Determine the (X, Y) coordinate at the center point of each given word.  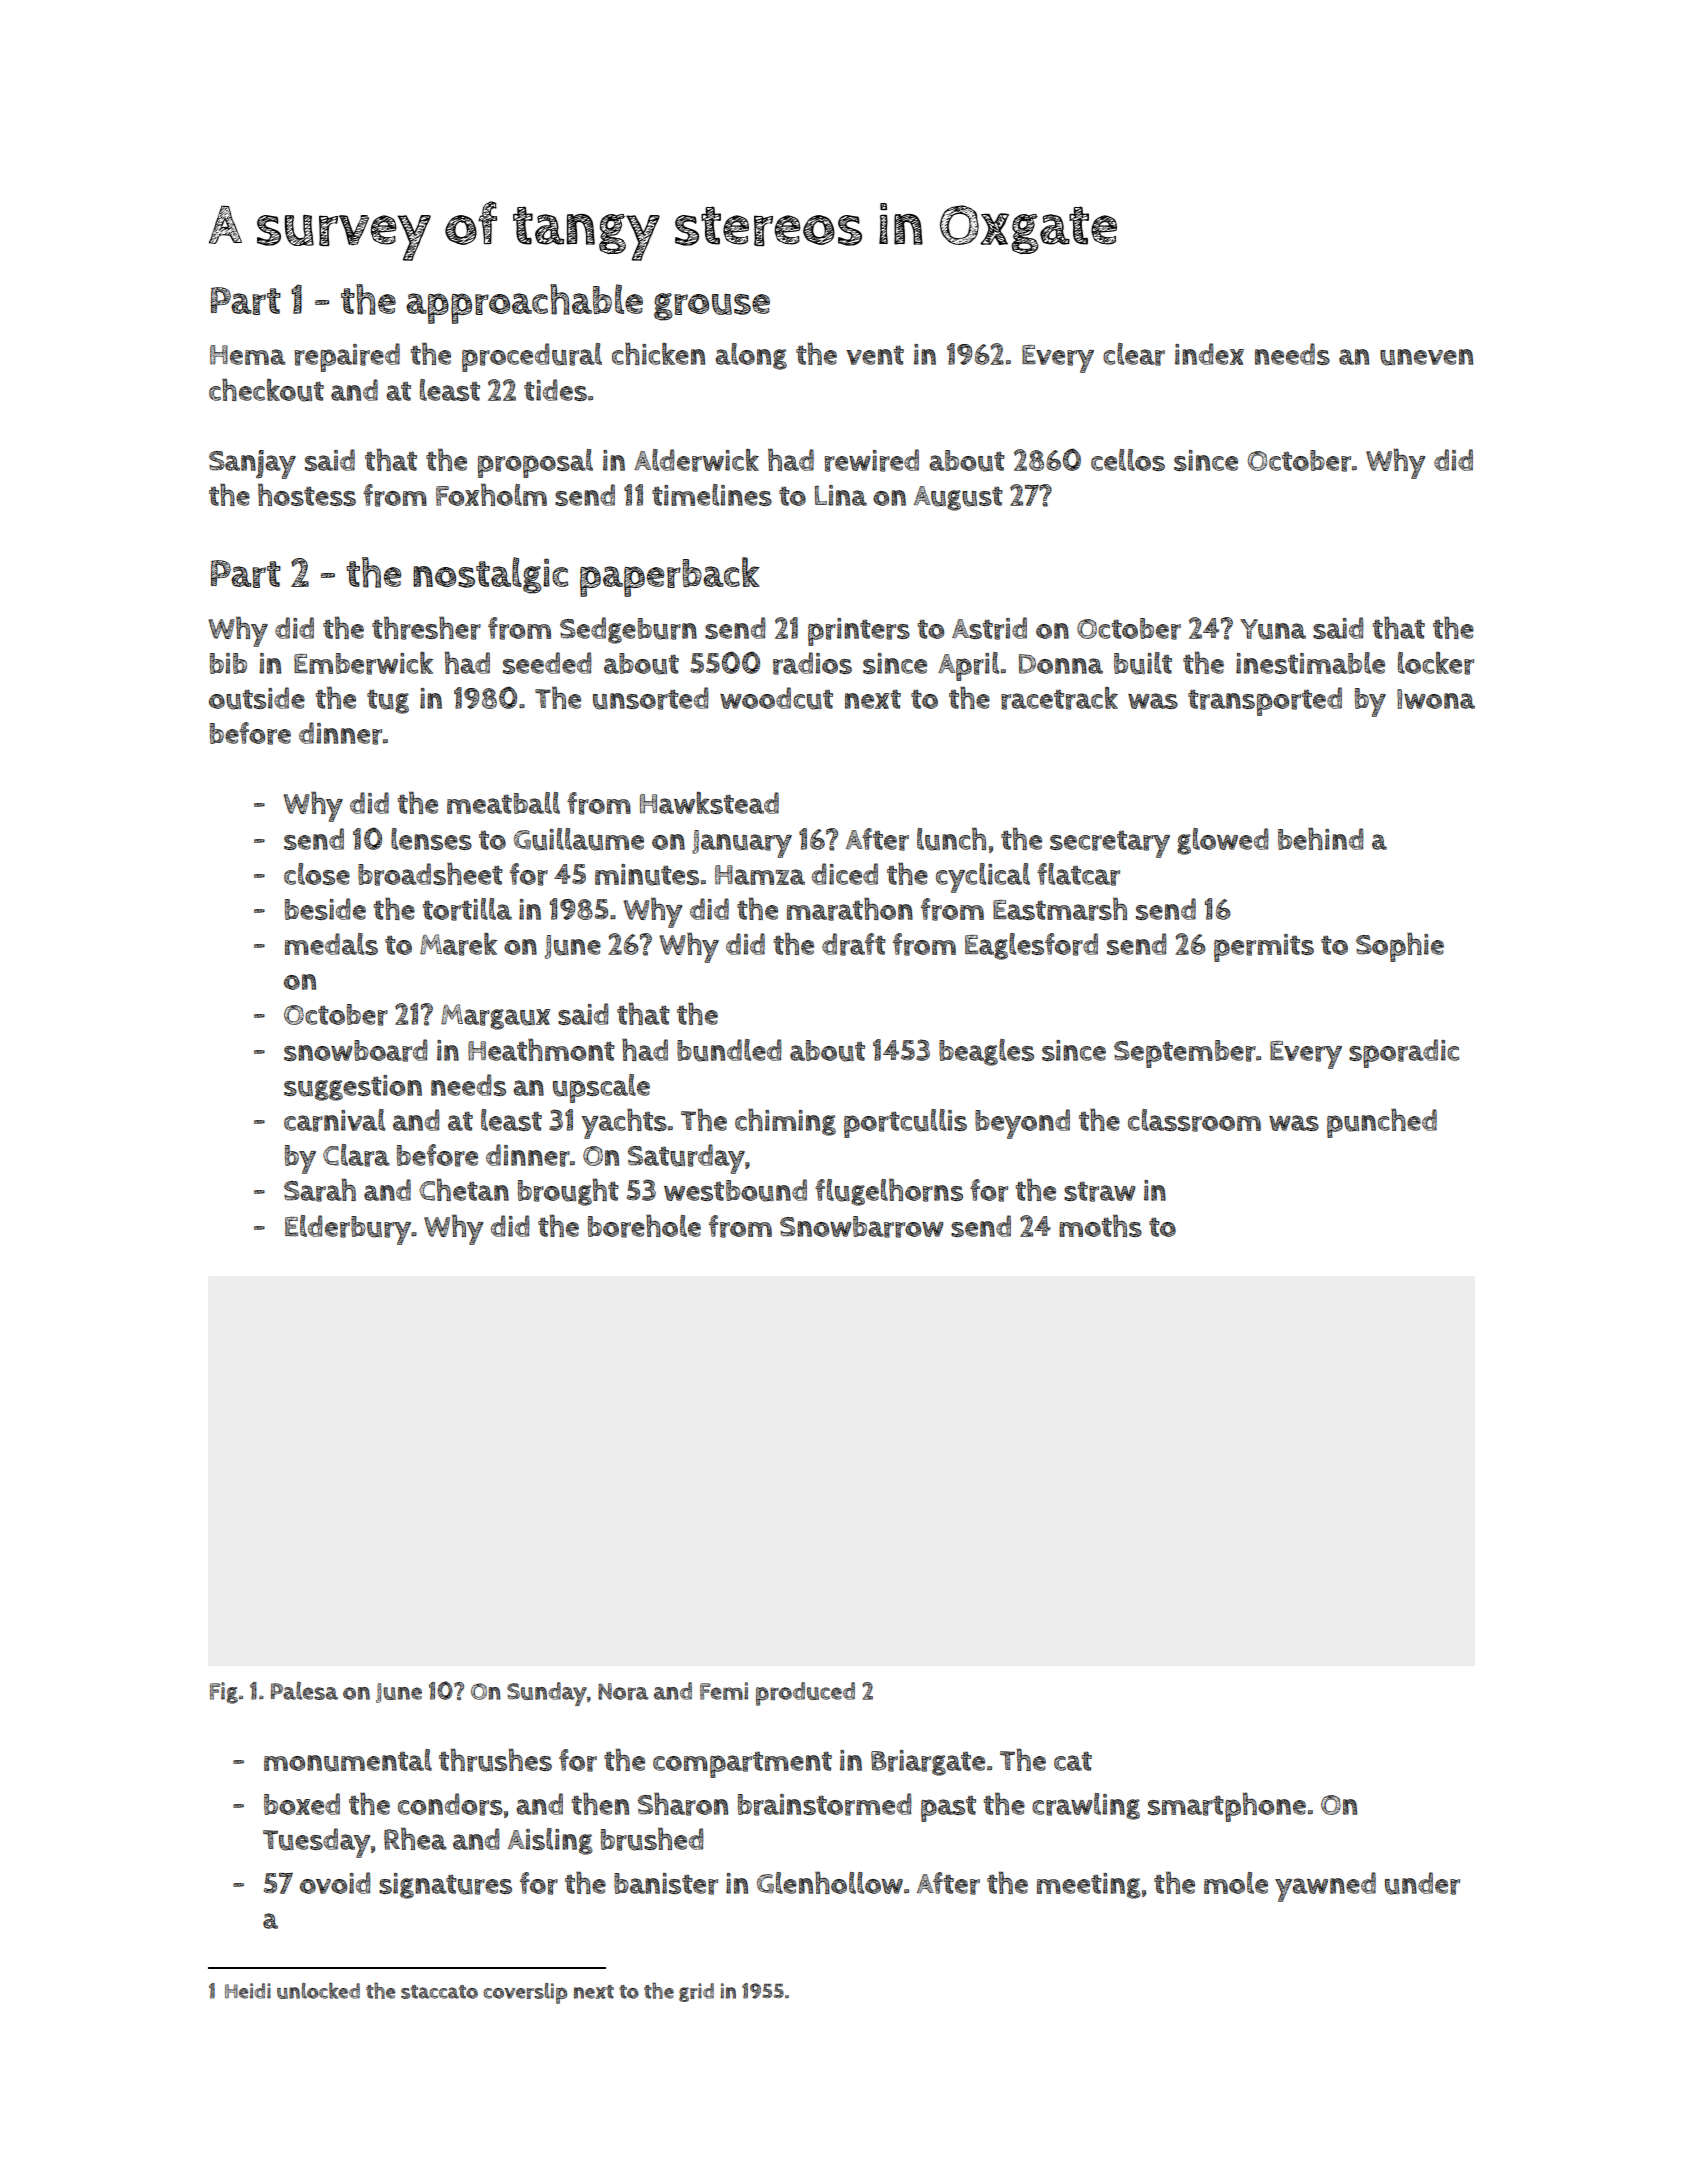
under (1422, 1883)
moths (1100, 1225)
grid (696, 1992)
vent (875, 355)
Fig (224, 1693)
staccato (439, 1992)
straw (1100, 1191)
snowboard (356, 1050)
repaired (347, 357)
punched (1382, 1123)
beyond (1022, 1124)
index (1209, 354)
